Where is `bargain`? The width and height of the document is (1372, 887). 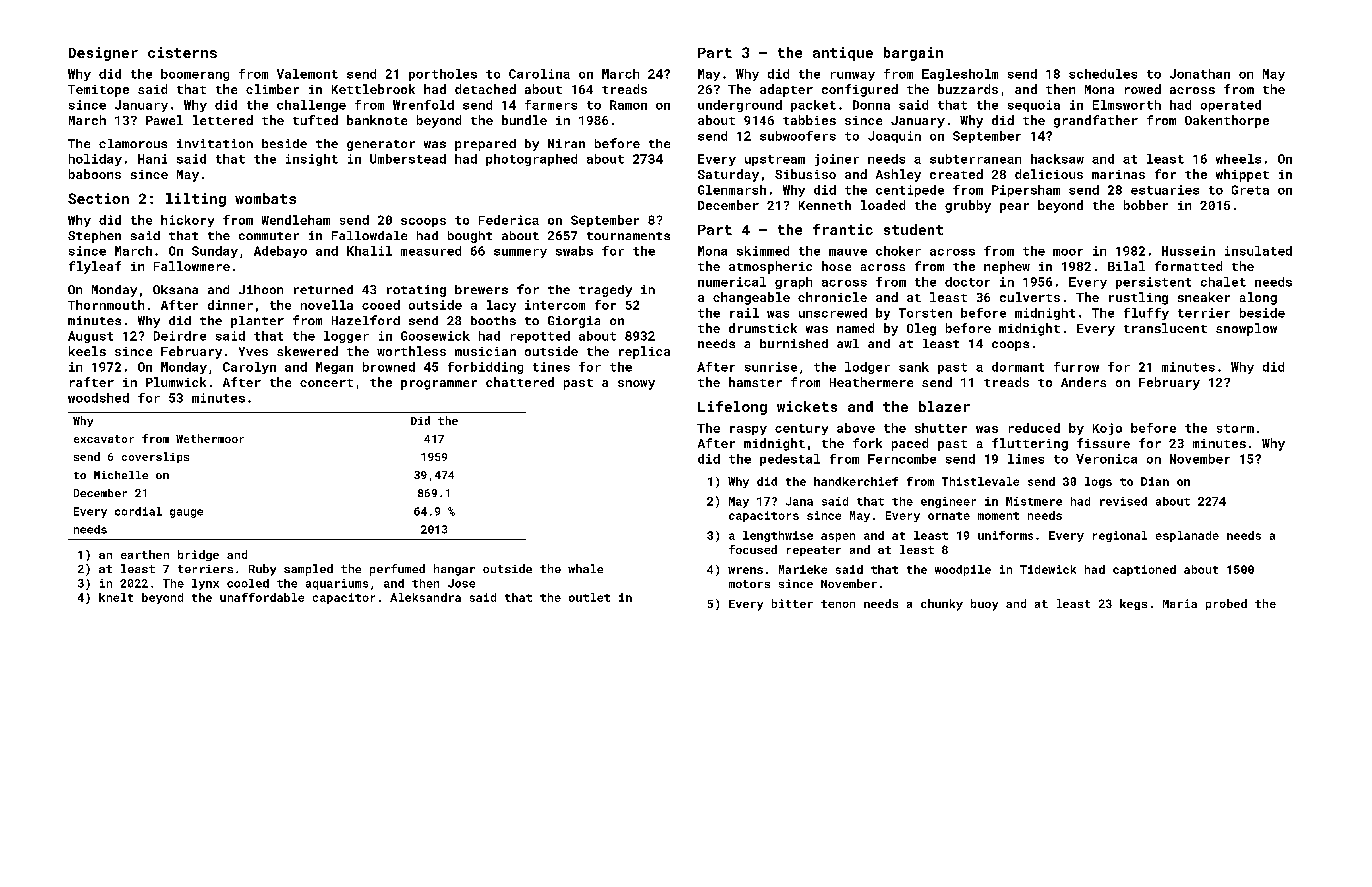
bargain is located at coordinates (913, 54).
